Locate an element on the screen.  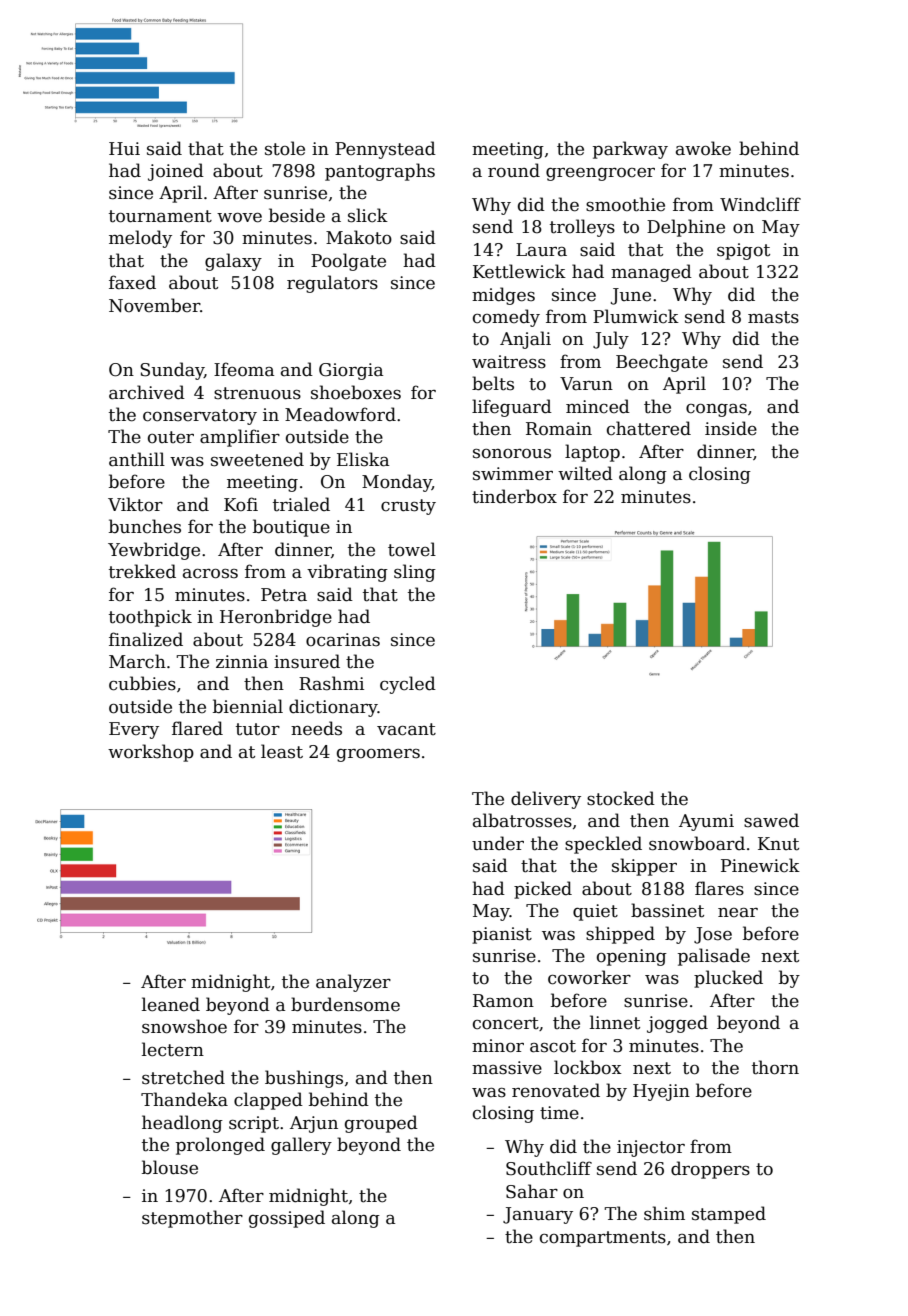
archived is located at coordinates (147, 392).
